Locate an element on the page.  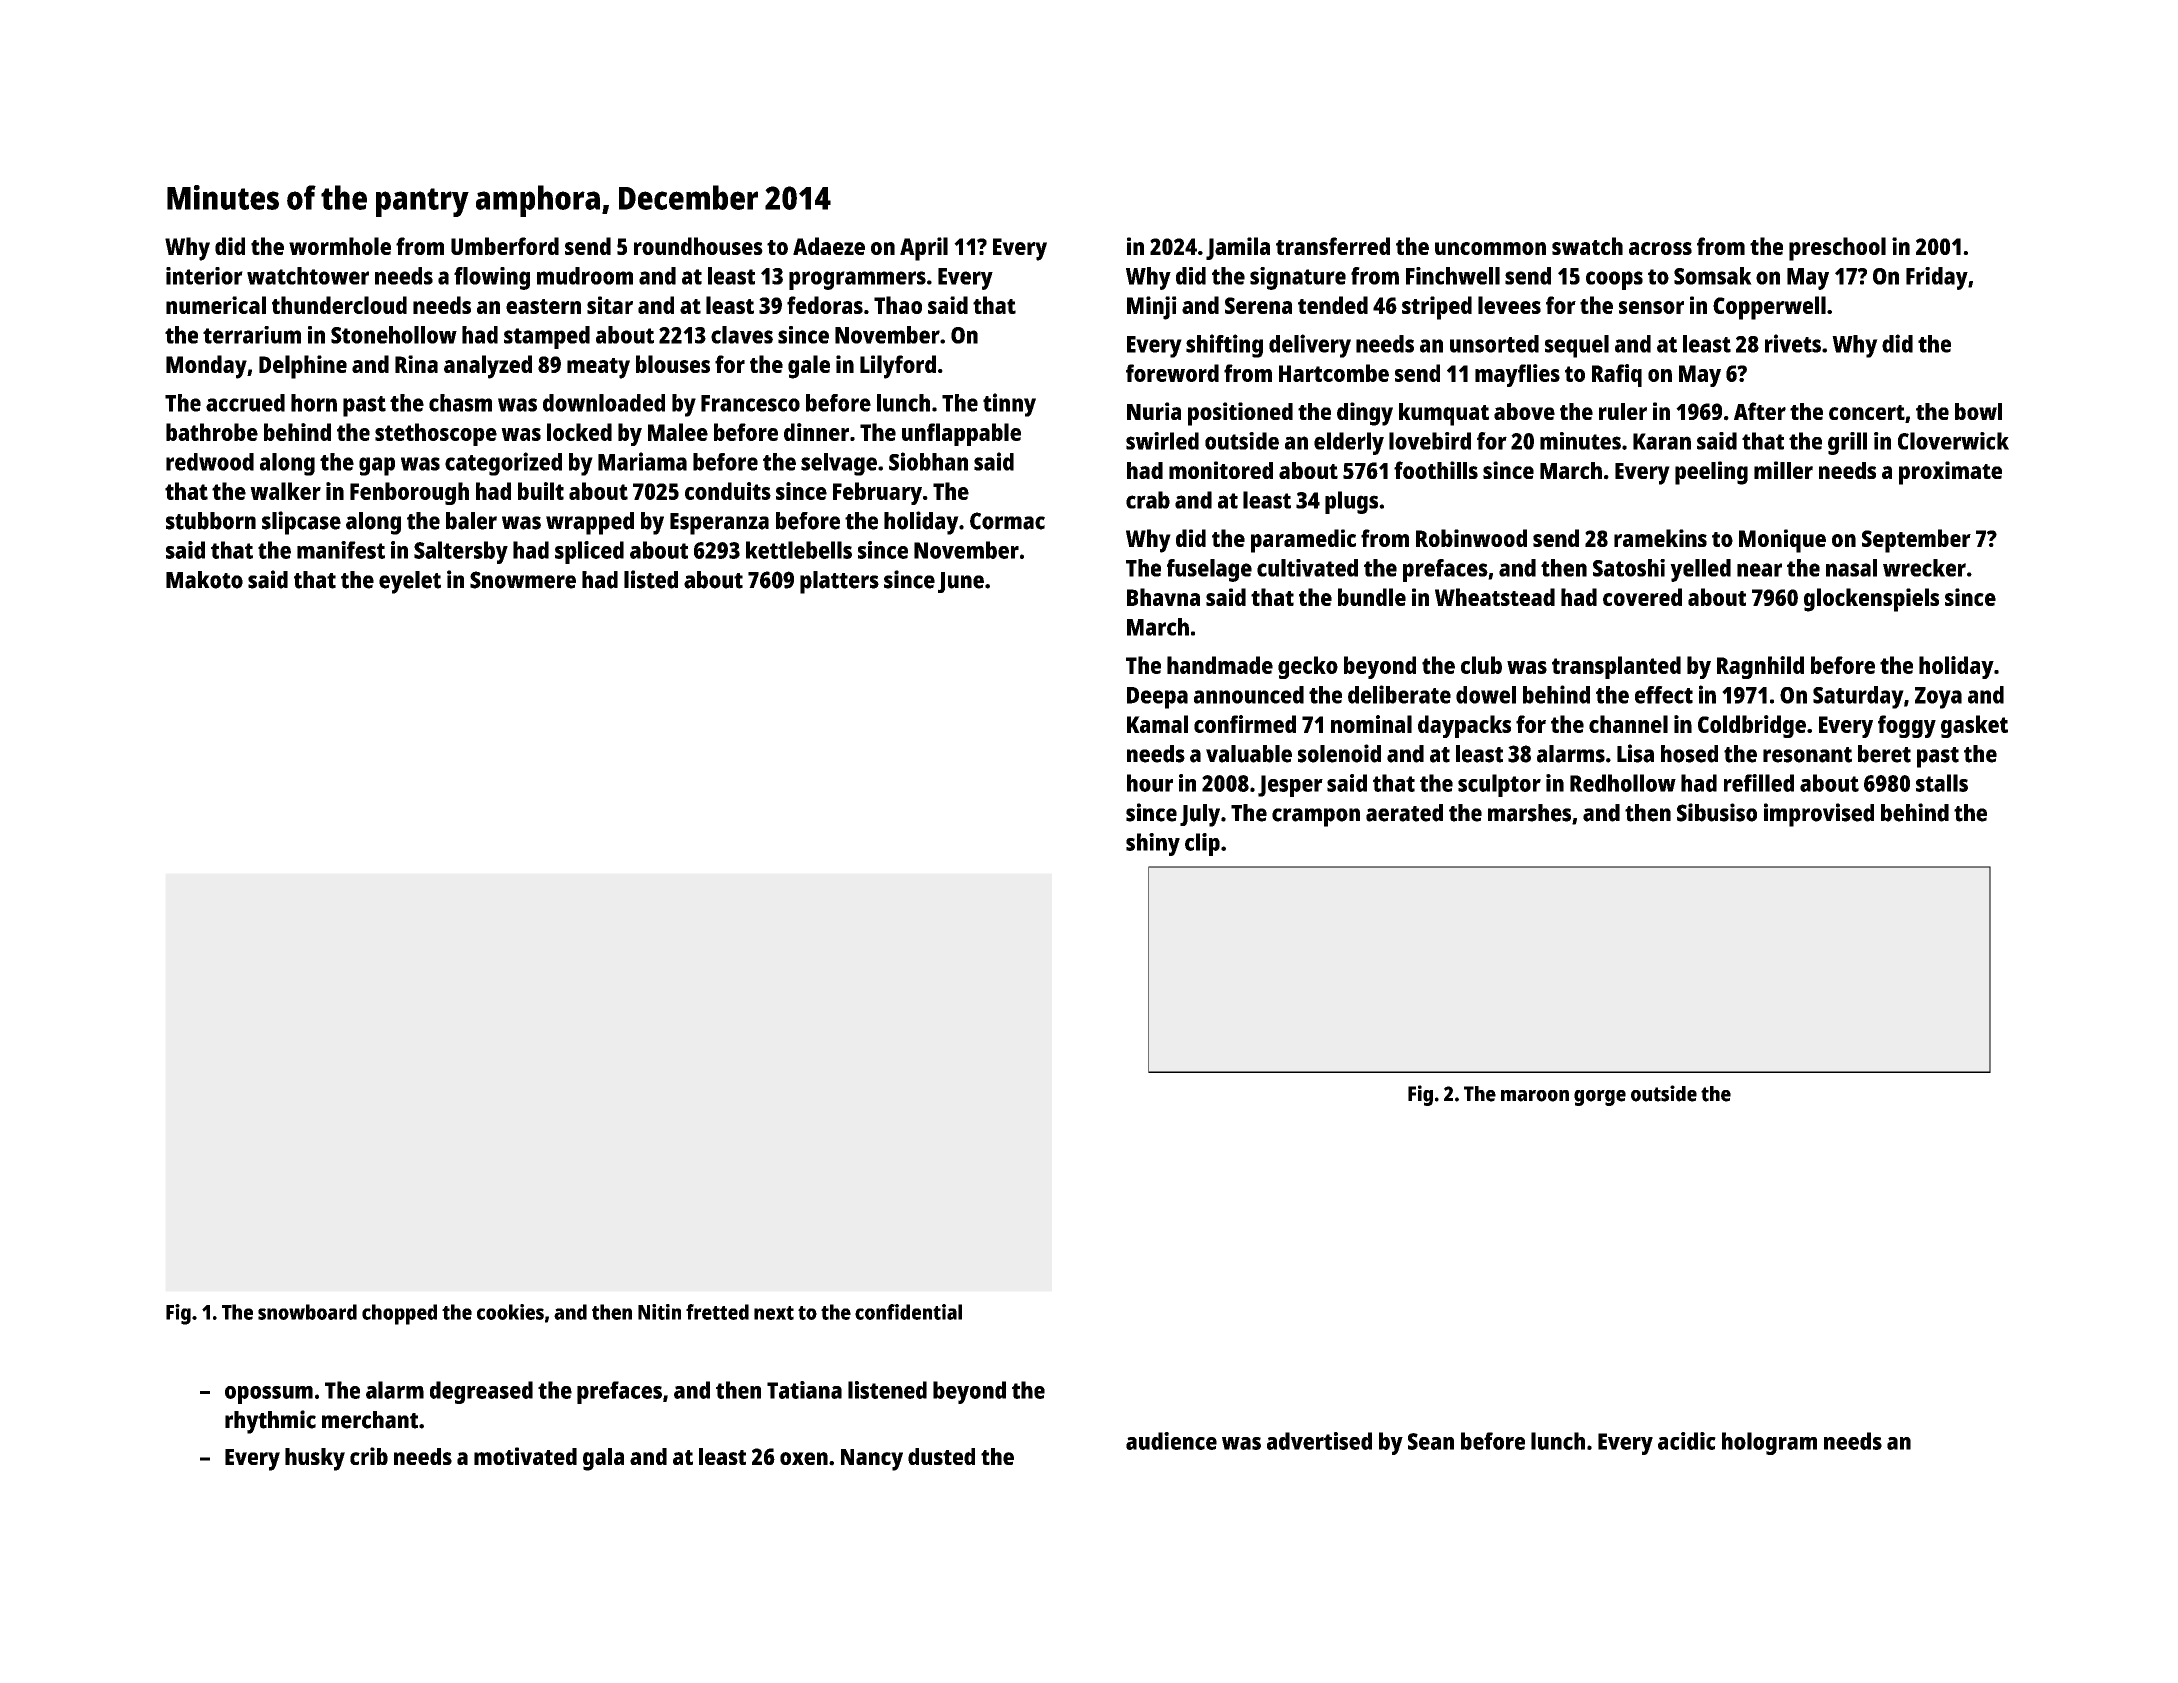
redwood is located at coordinates (210, 462).
